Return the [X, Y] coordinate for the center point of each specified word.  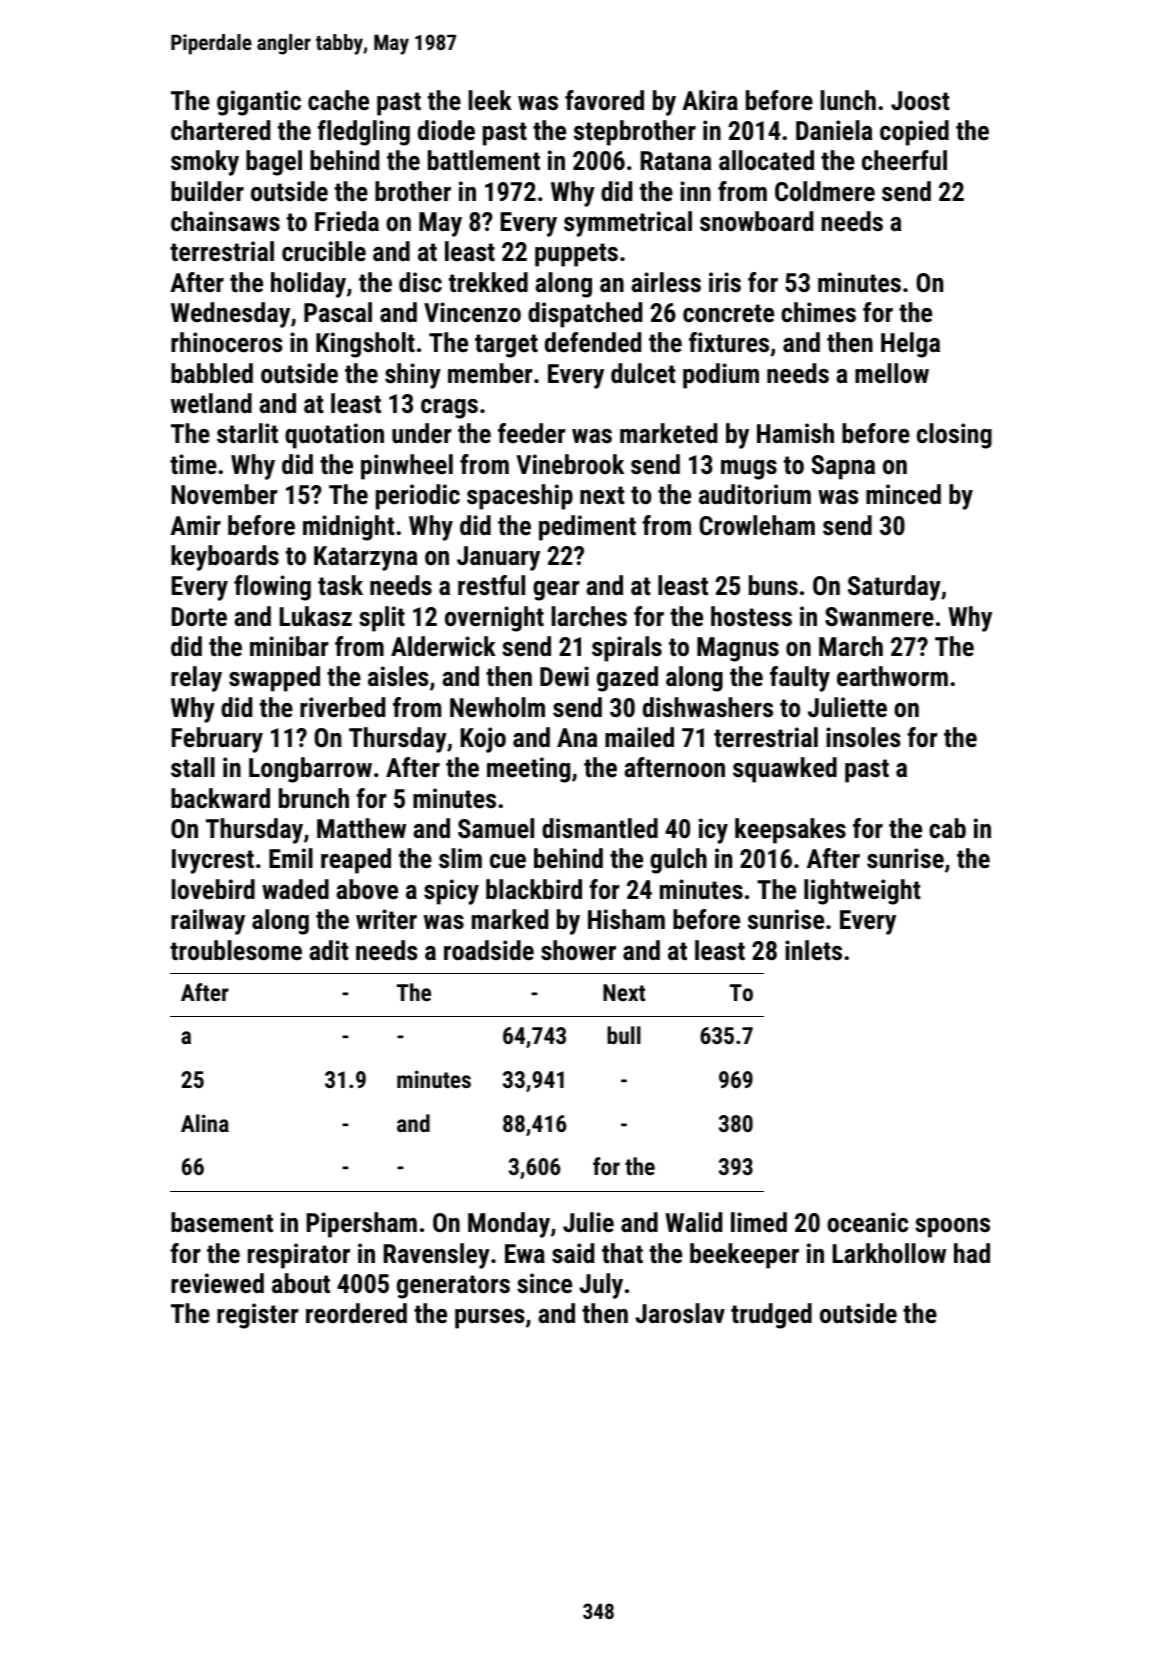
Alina [205, 1123]
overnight [494, 619]
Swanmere [879, 616]
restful [491, 585]
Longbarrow [310, 770]
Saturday [894, 588]
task [340, 585]
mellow [892, 373]
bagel [274, 163]
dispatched [585, 315]
